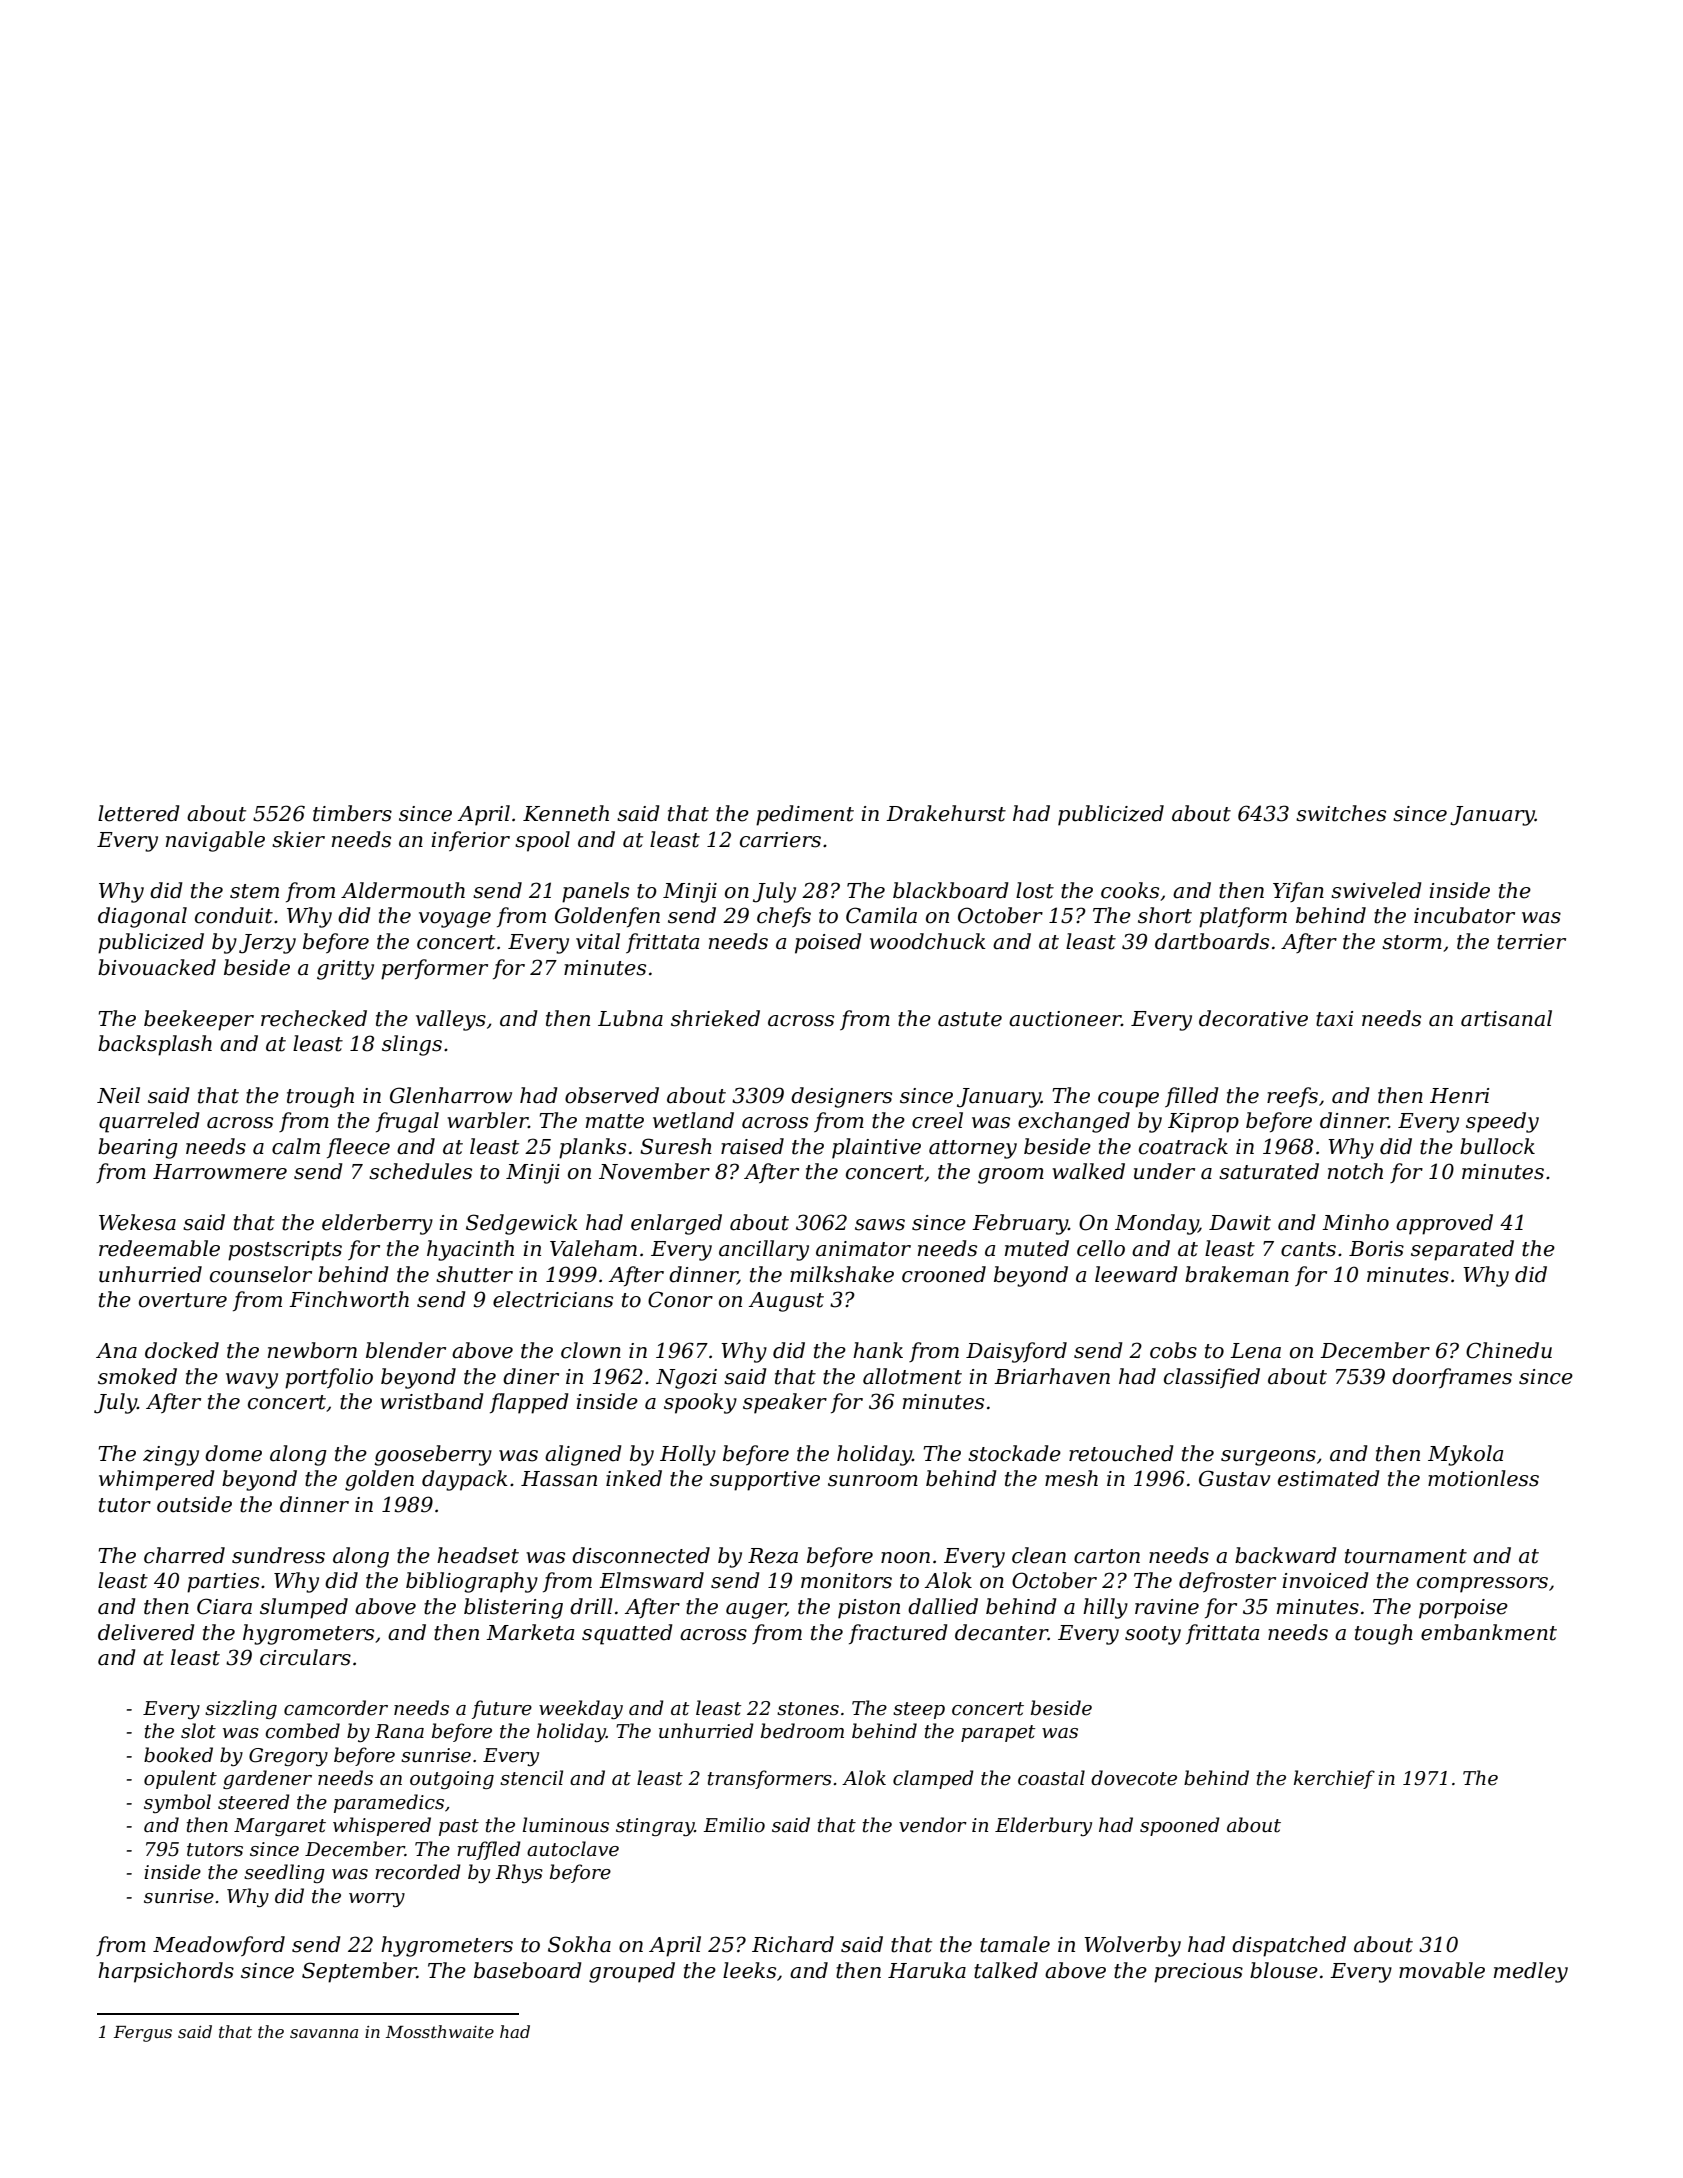  Describe the element at coordinates (1444, 1224) in the screenshot. I see `approved` at that location.
